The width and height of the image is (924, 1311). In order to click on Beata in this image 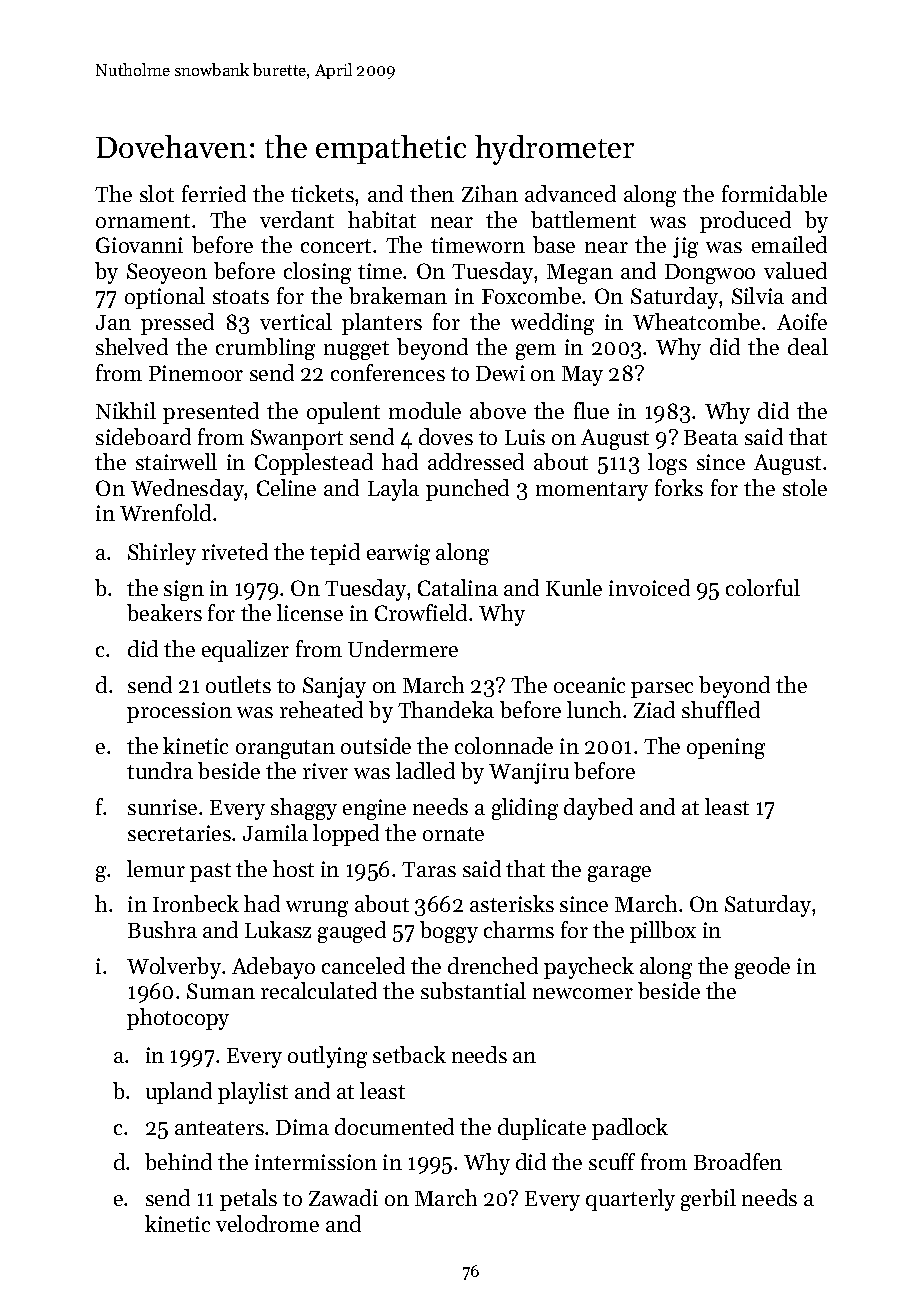, I will do `click(711, 437)`.
